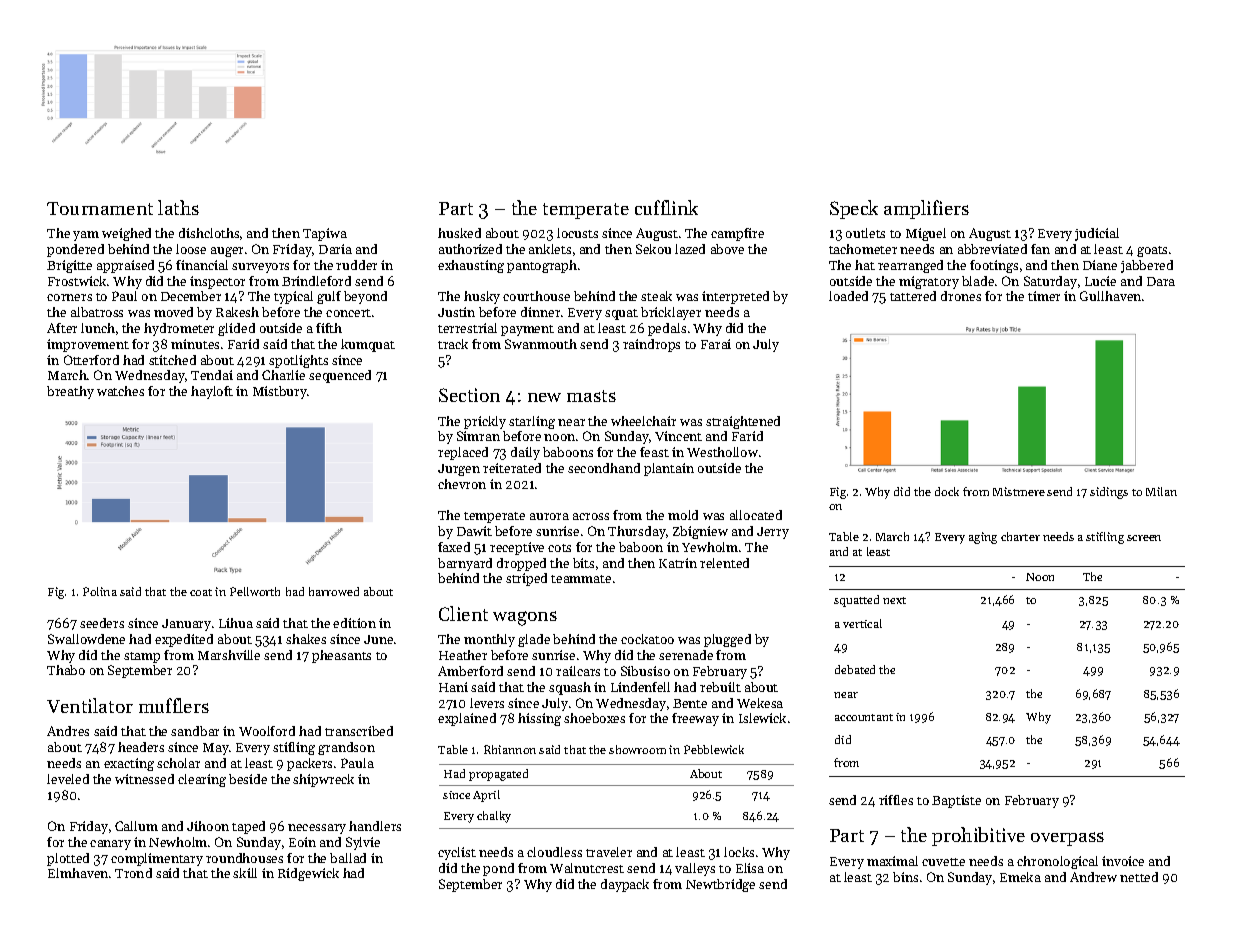  I want to click on judicial, so click(1097, 234).
